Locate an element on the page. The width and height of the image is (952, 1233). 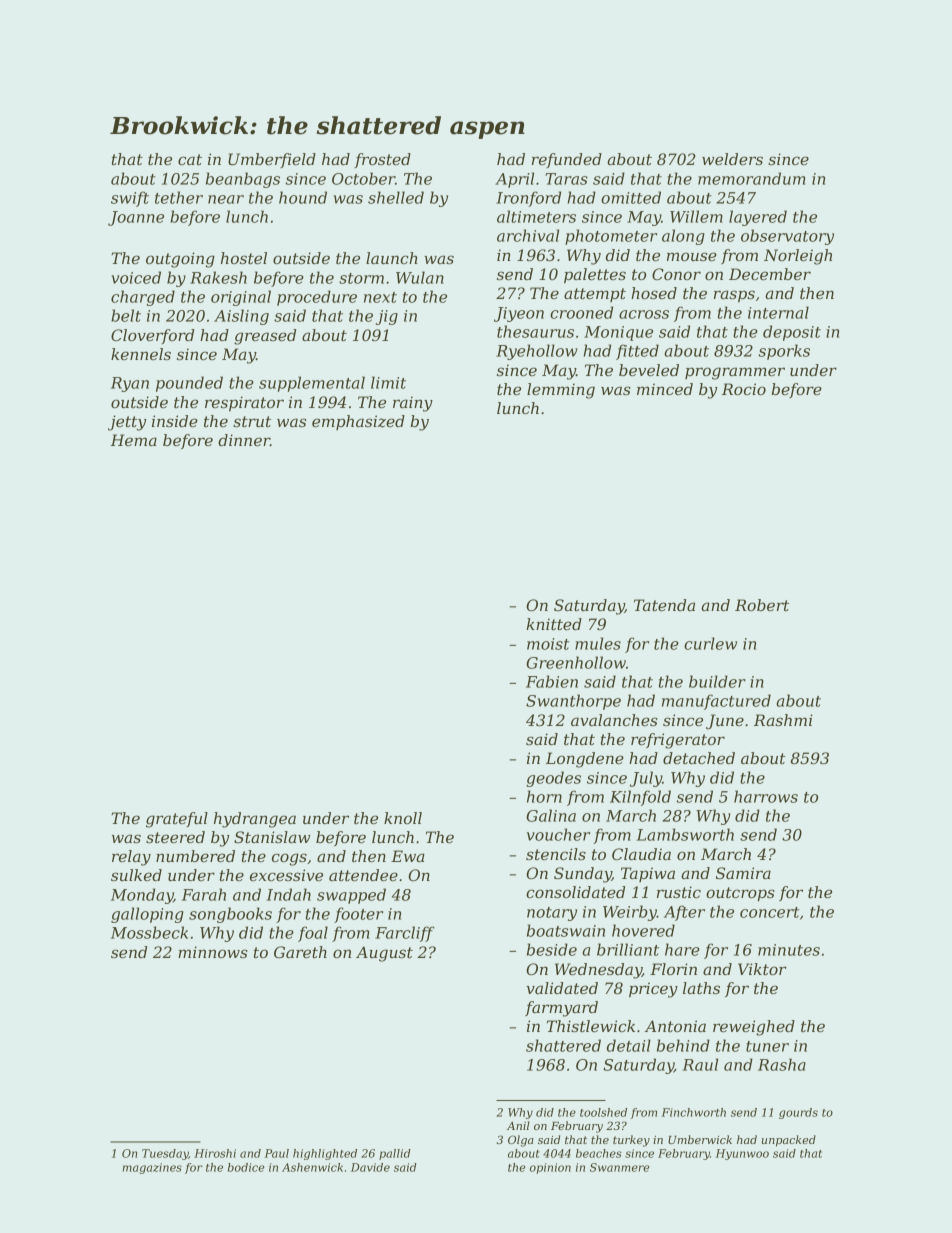
boatswain is located at coordinates (566, 930).
